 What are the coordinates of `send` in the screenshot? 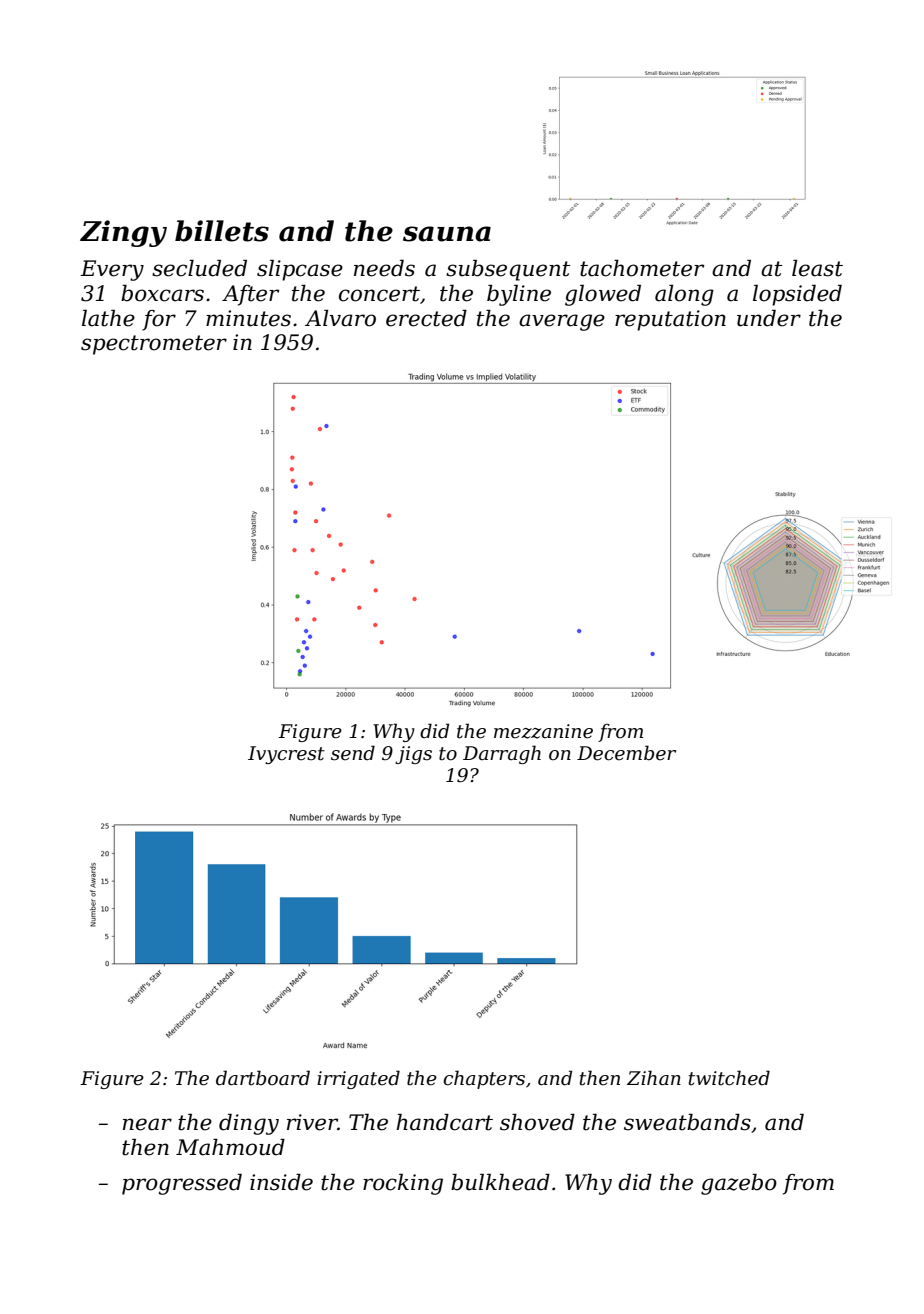 It's located at (353, 753).
